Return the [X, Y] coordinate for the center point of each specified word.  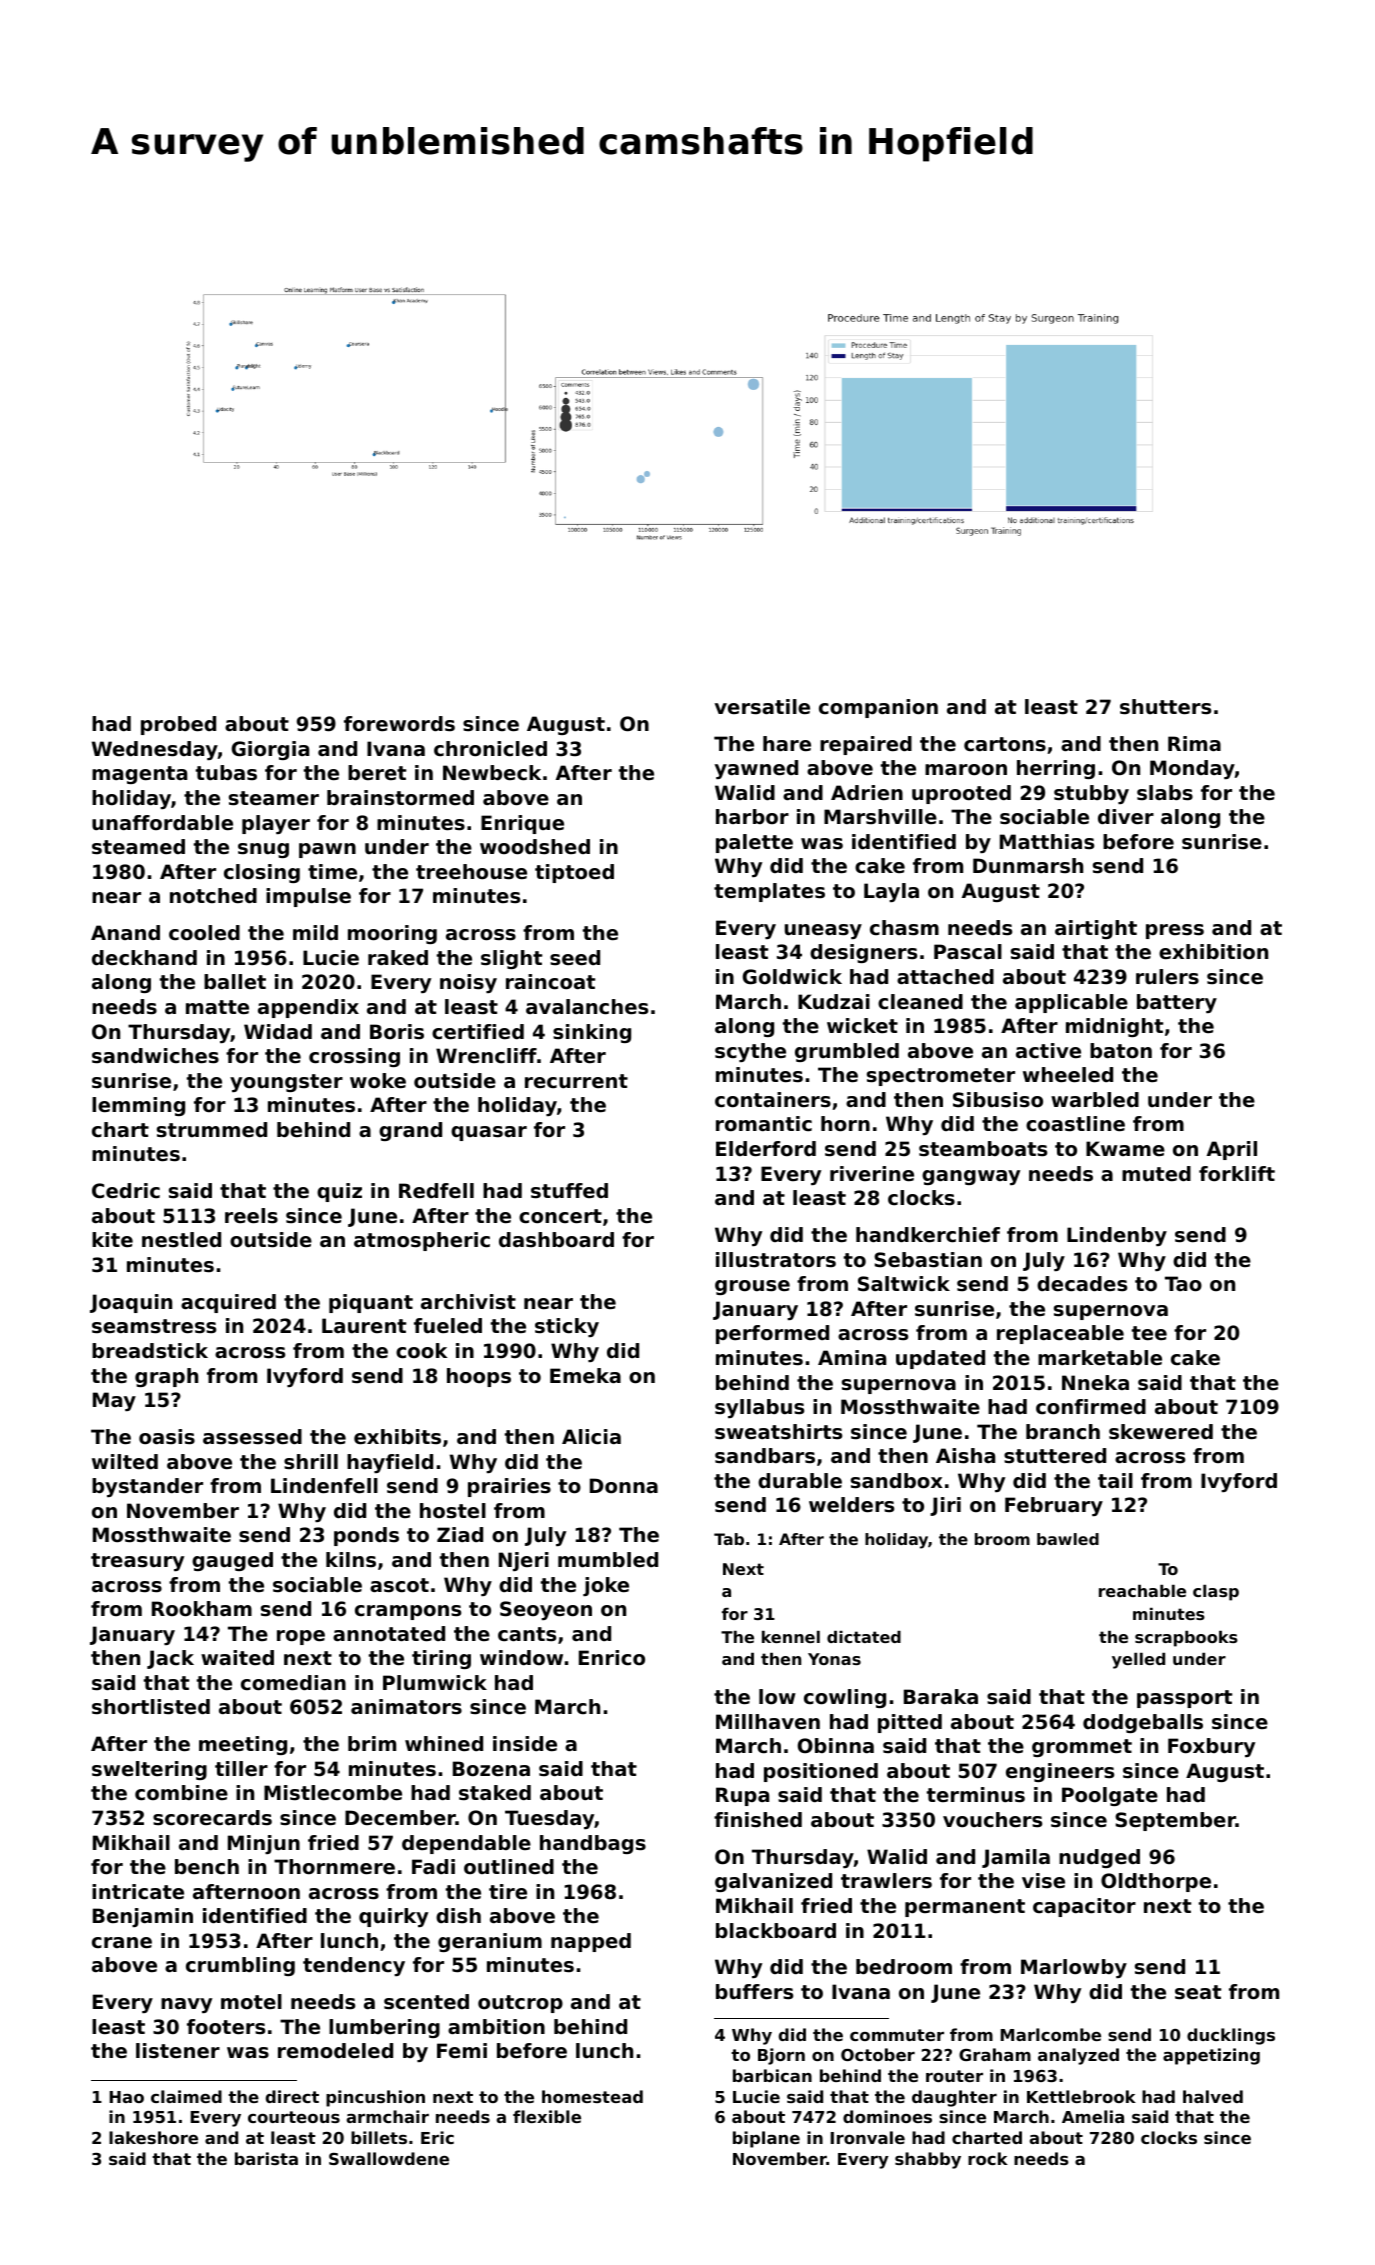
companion [878, 708]
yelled [1138, 1661]
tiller [241, 1769]
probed [178, 725]
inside [525, 1744]
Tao [1183, 1284]
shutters [1165, 707]
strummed [212, 1130]
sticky [567, 1327]
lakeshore [153, 2137]
